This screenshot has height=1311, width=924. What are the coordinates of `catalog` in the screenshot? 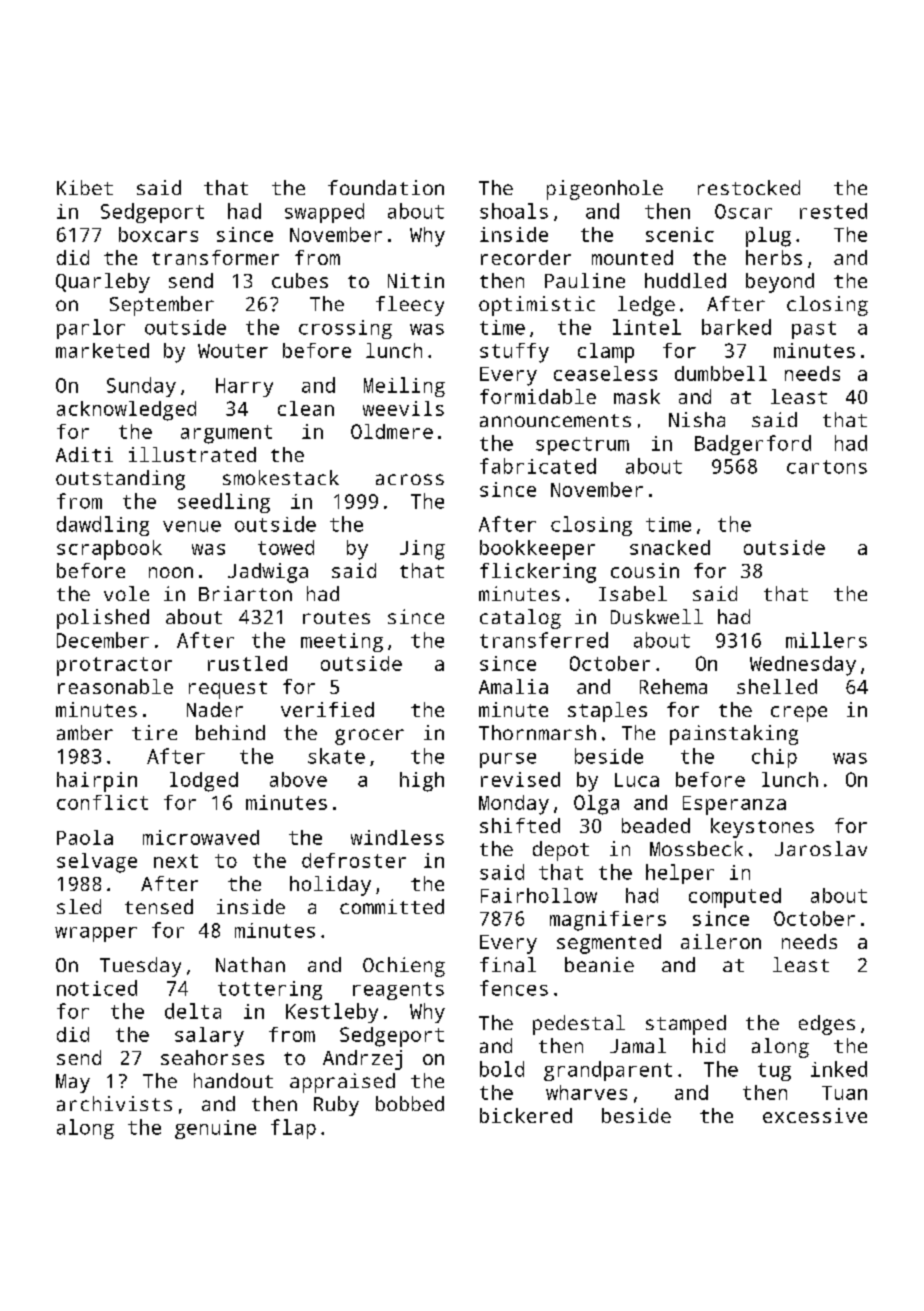 It's located at (520, 619).
